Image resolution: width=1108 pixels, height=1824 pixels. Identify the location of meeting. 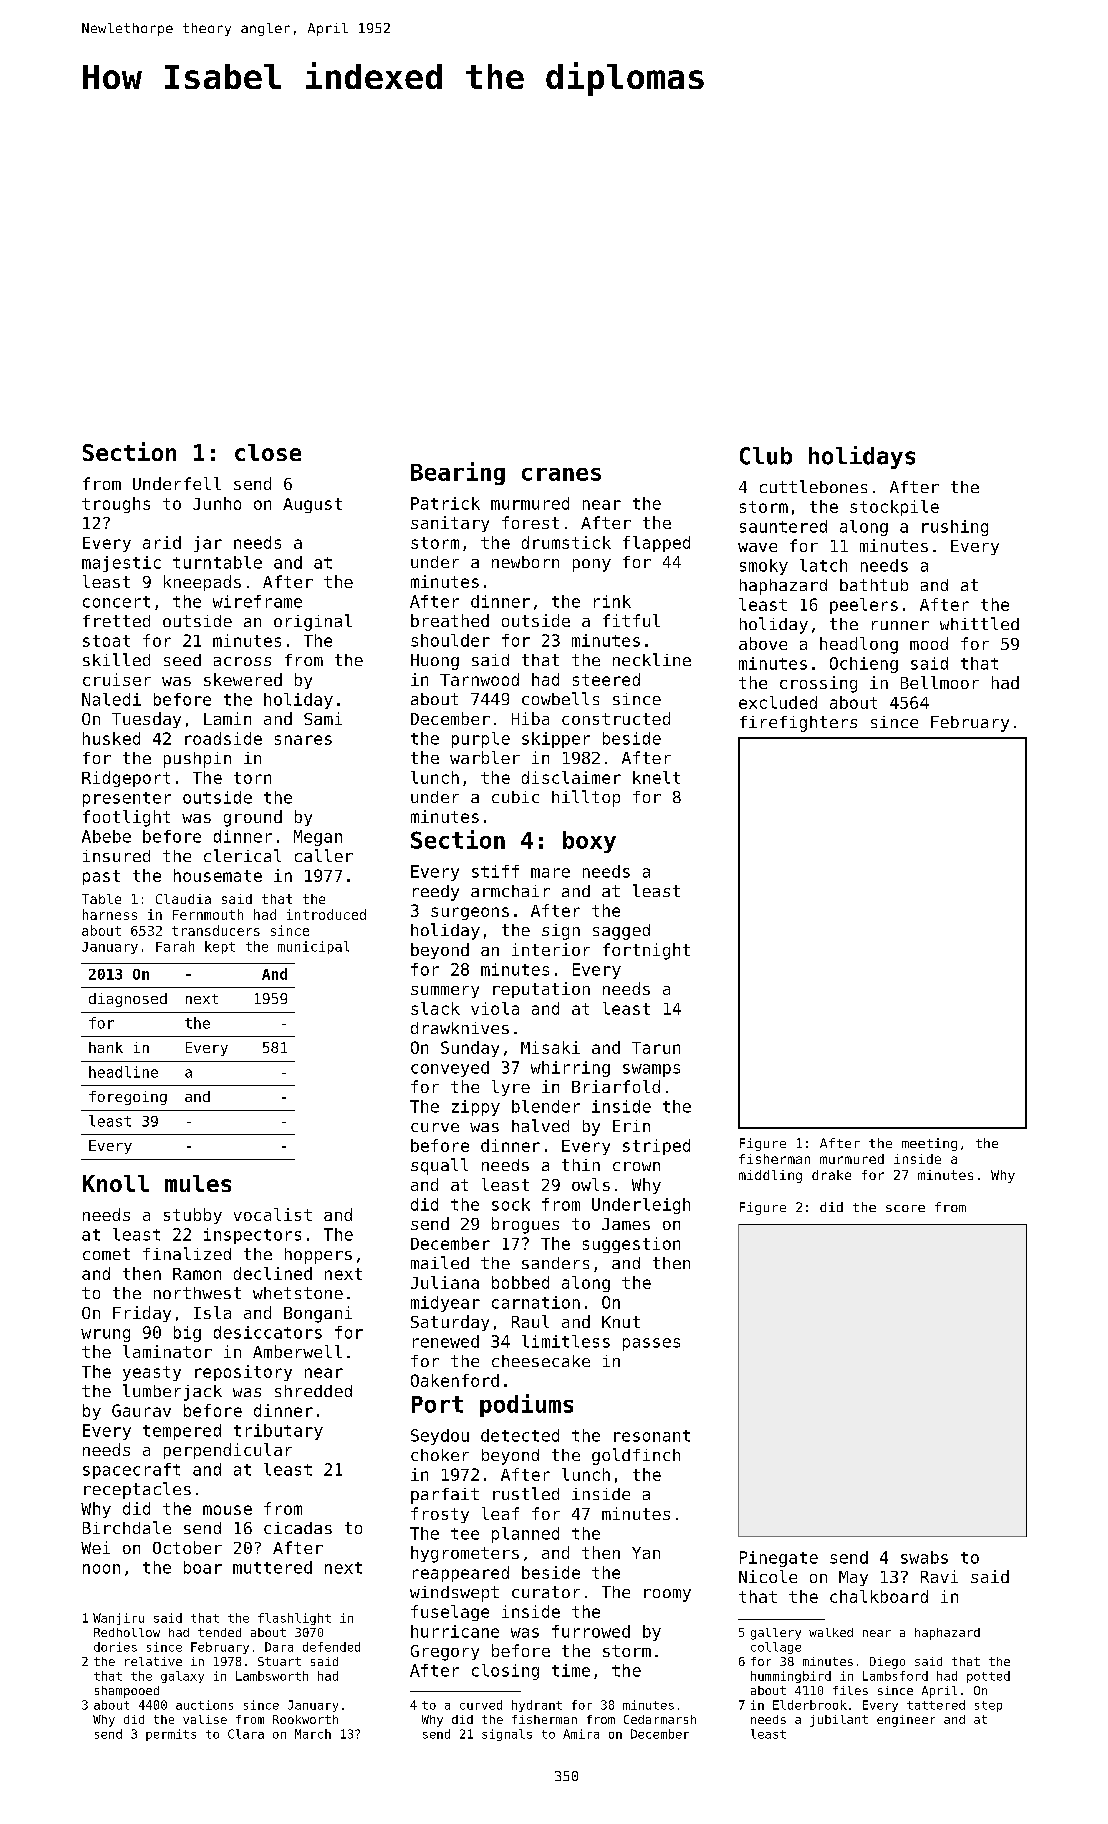
(929, 1144).
